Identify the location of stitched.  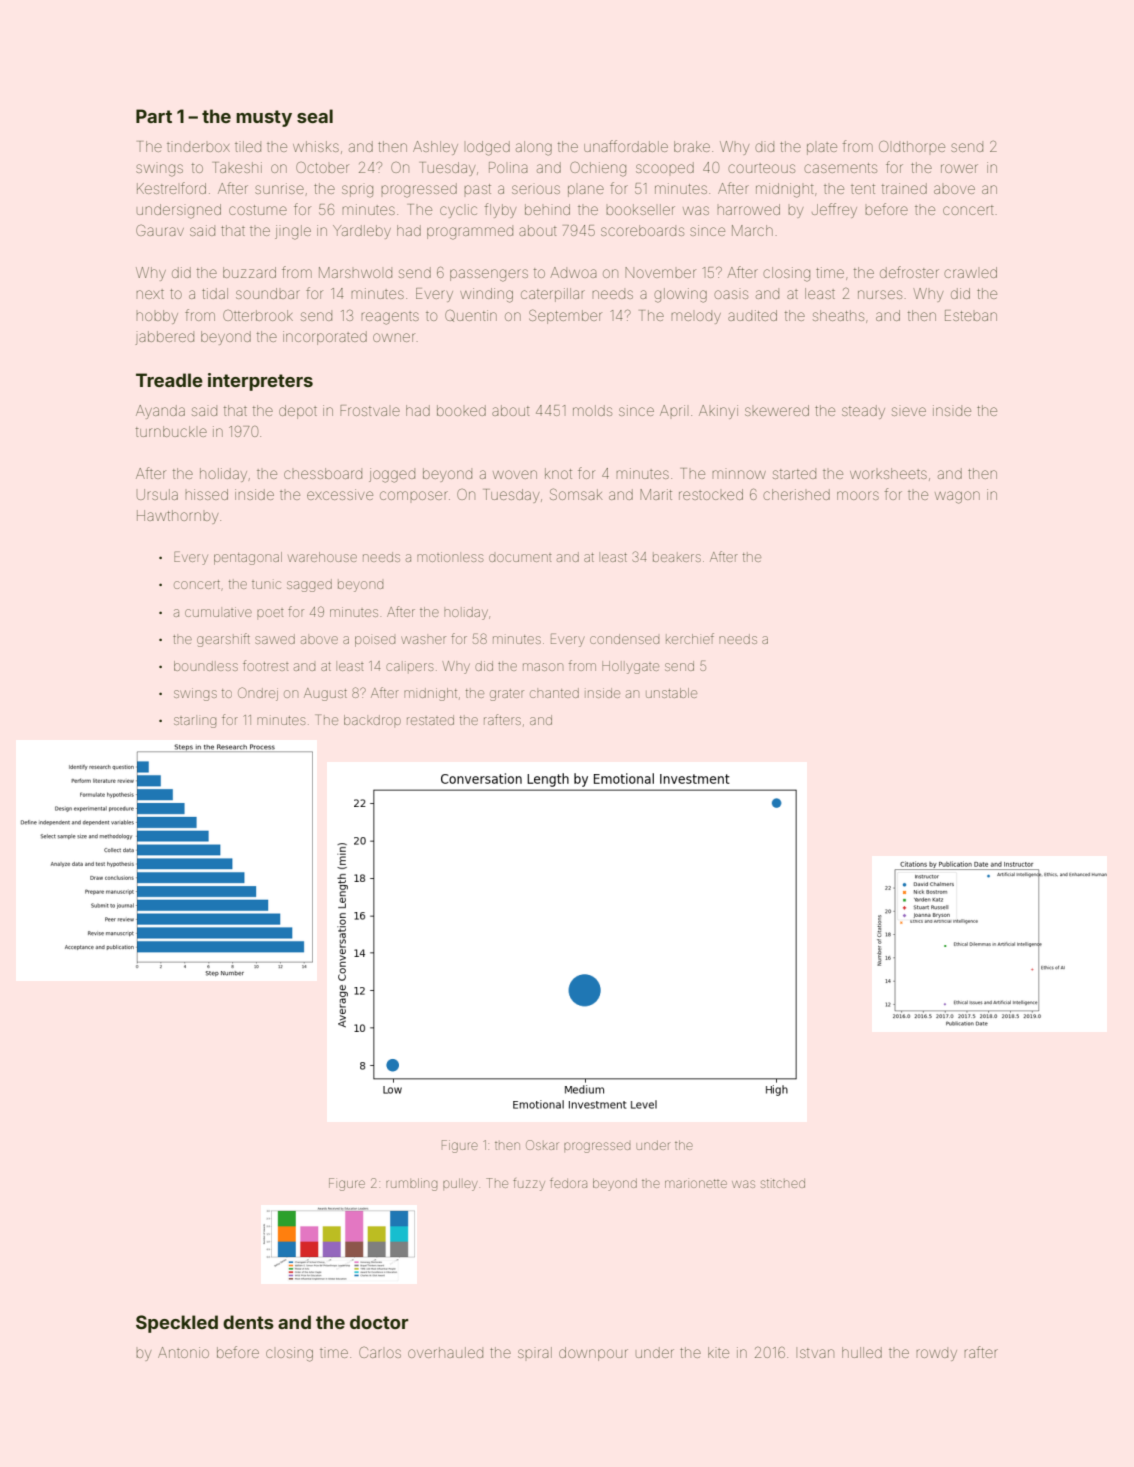
(783, 1183).
